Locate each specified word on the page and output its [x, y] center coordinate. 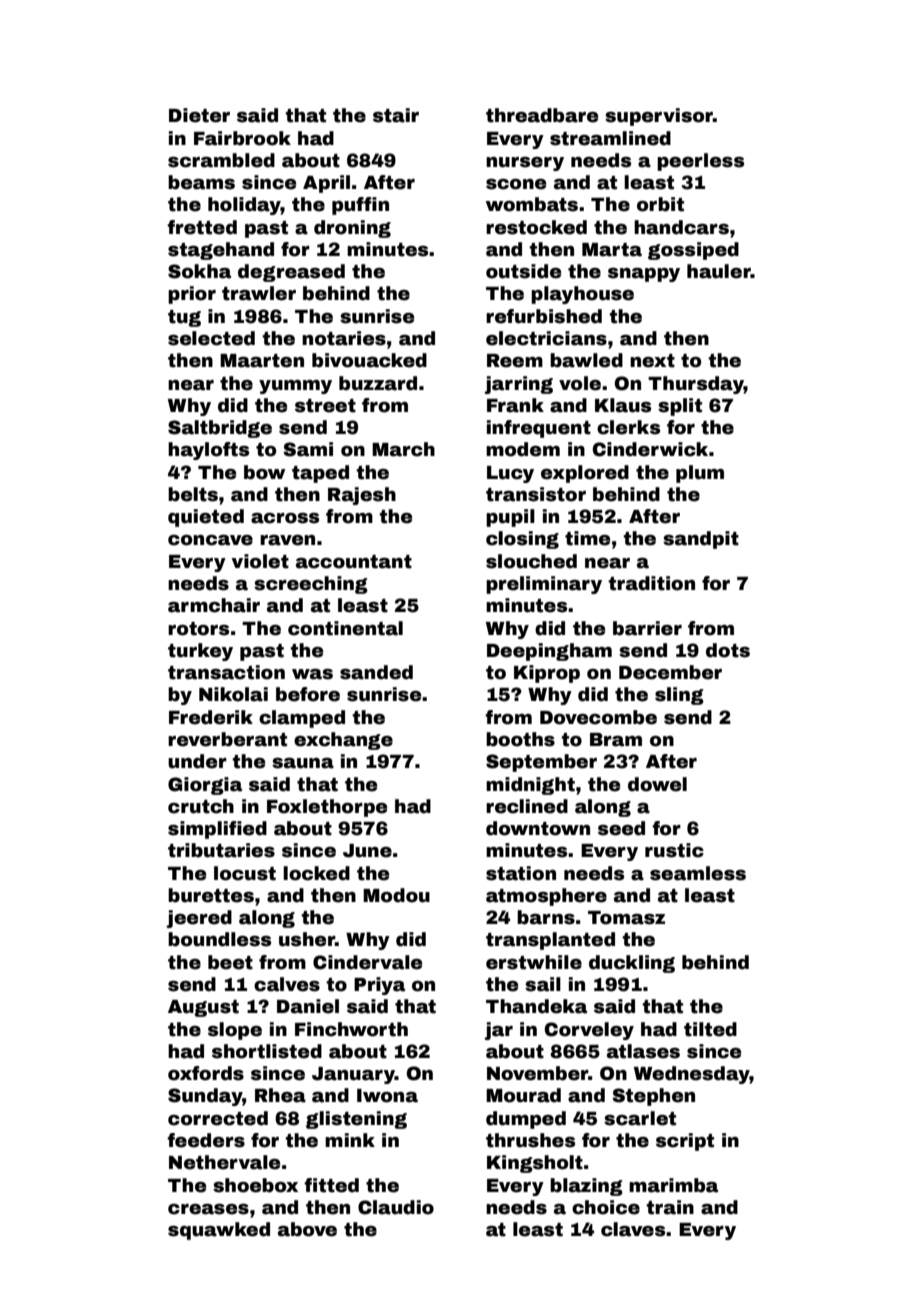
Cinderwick [650, 449]
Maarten [262, 361]
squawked [219, 1231]
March [403, 449]
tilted [710, 1029]
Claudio [396, 1207]
